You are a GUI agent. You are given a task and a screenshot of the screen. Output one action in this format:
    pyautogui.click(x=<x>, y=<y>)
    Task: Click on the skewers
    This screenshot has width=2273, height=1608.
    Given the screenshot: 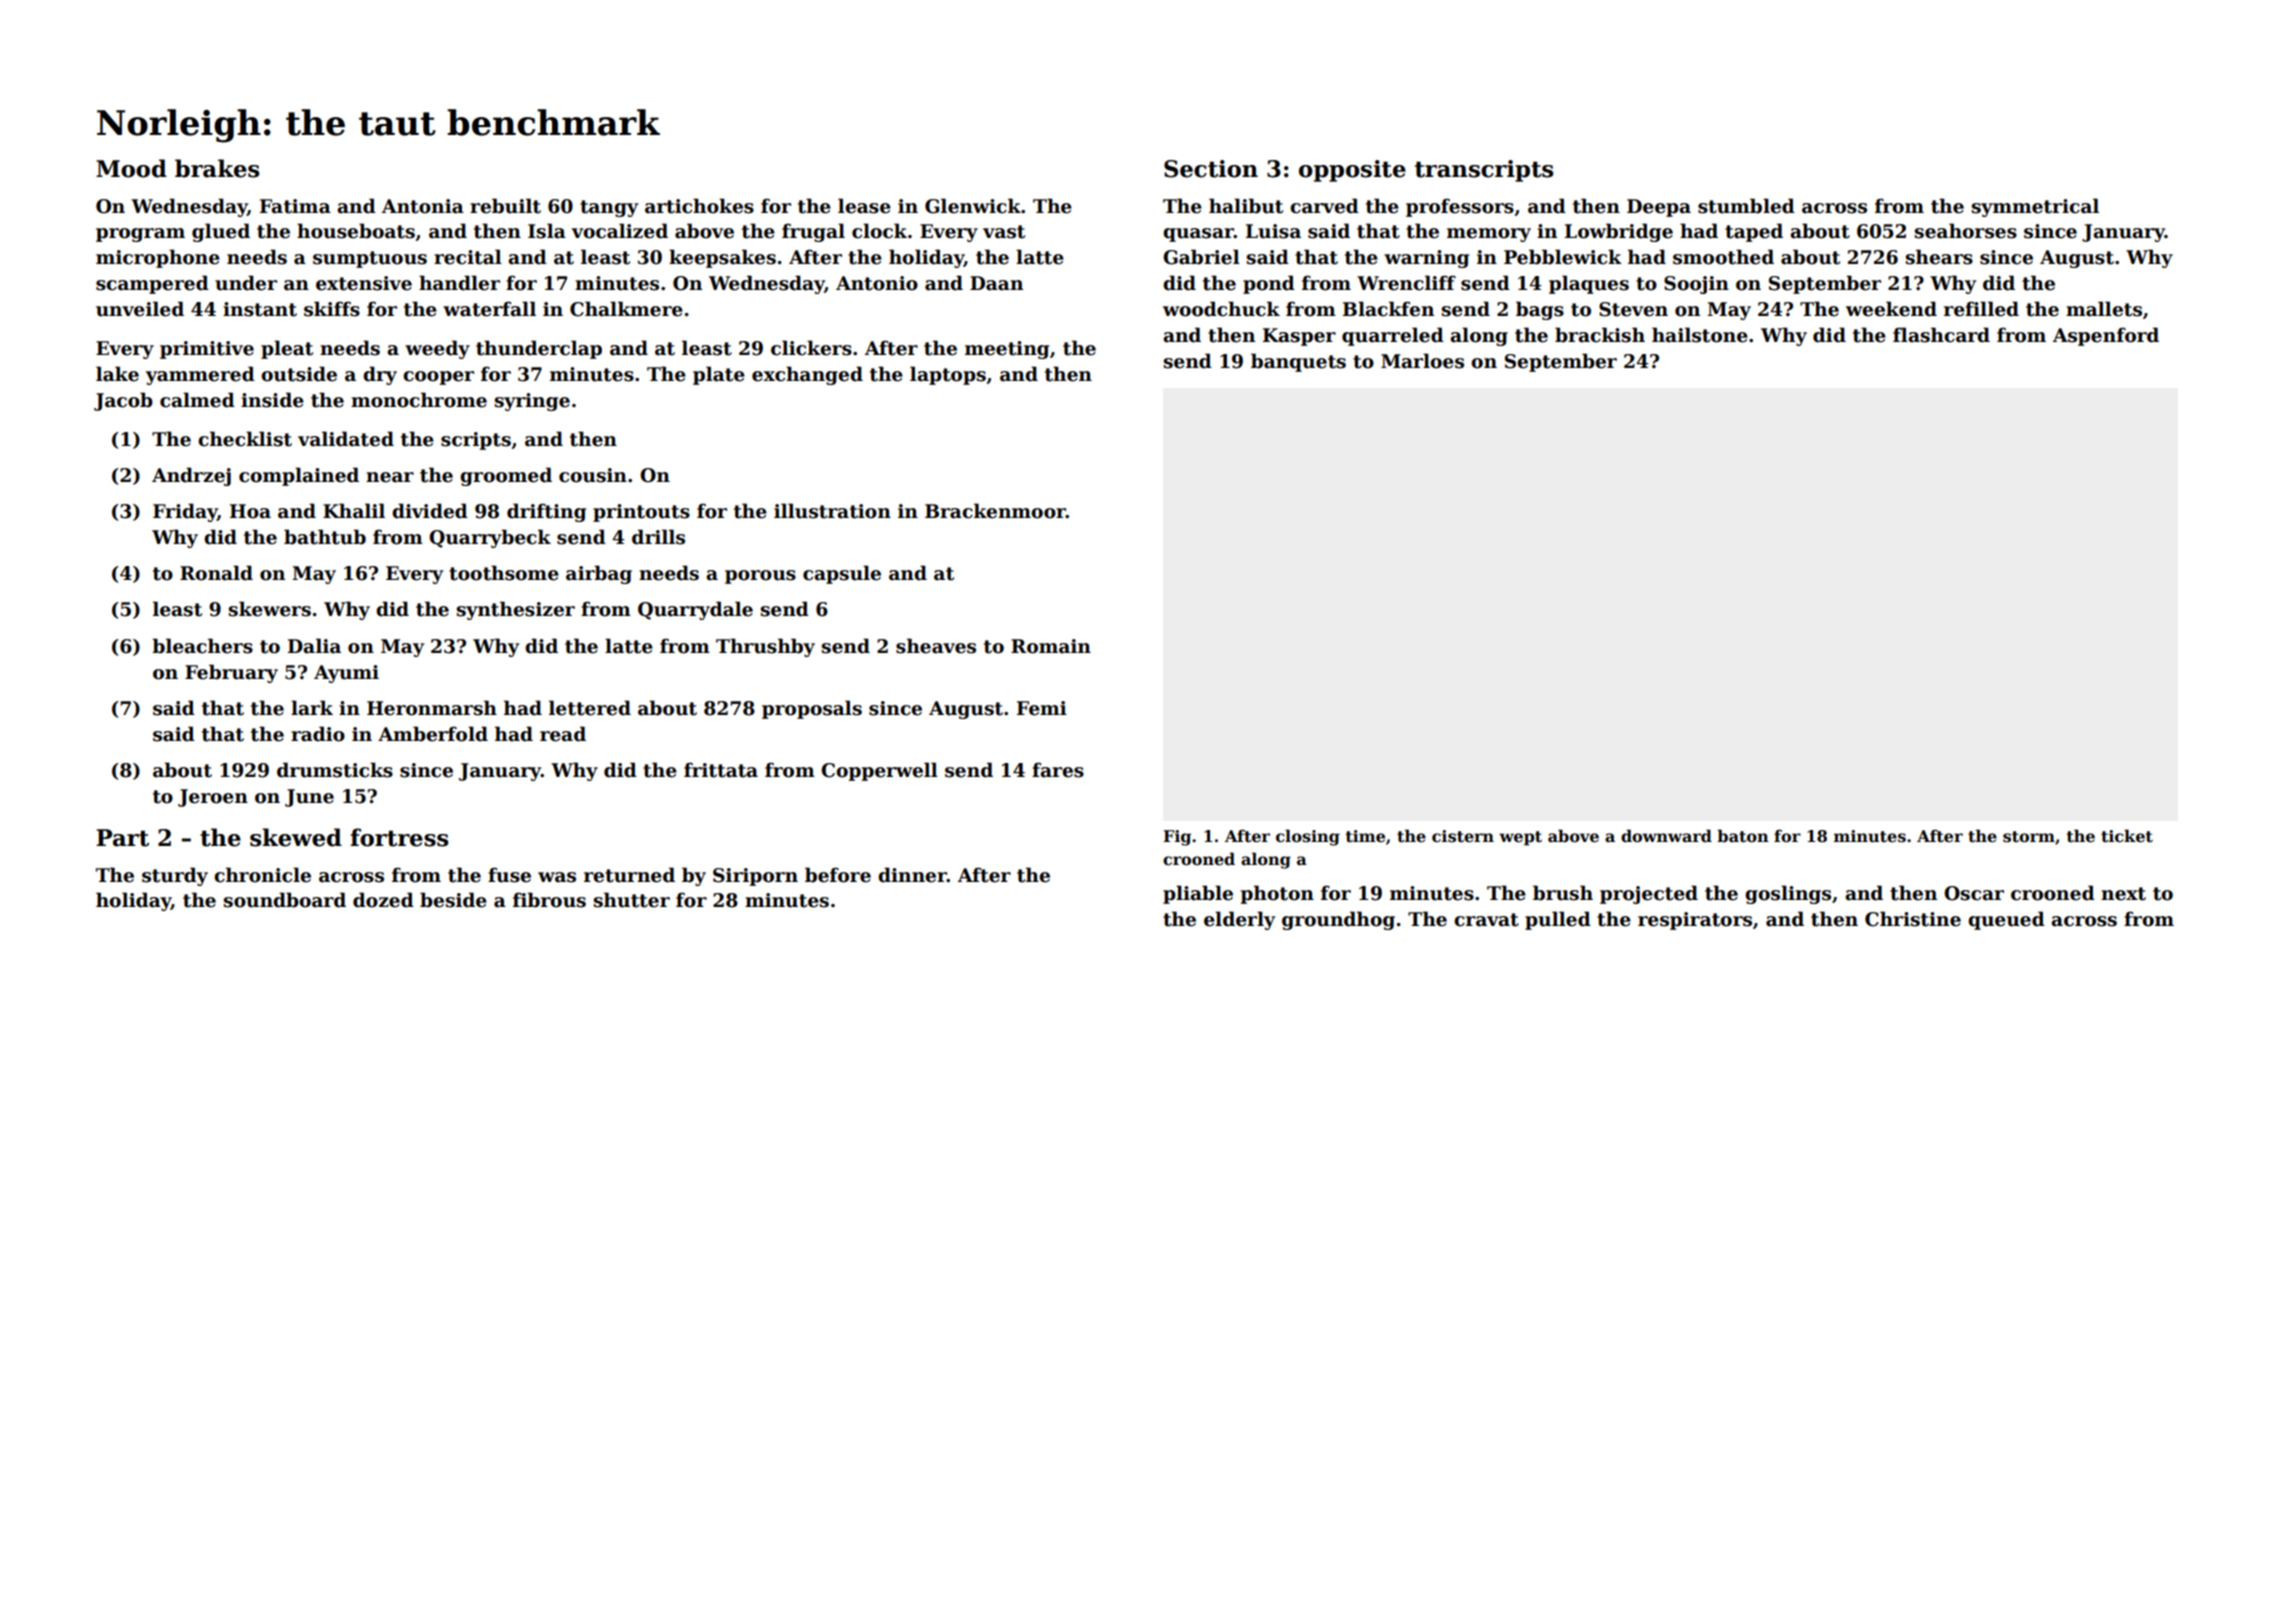 What is the action you would take?
    pyautogui.click(x=269, y=609)
